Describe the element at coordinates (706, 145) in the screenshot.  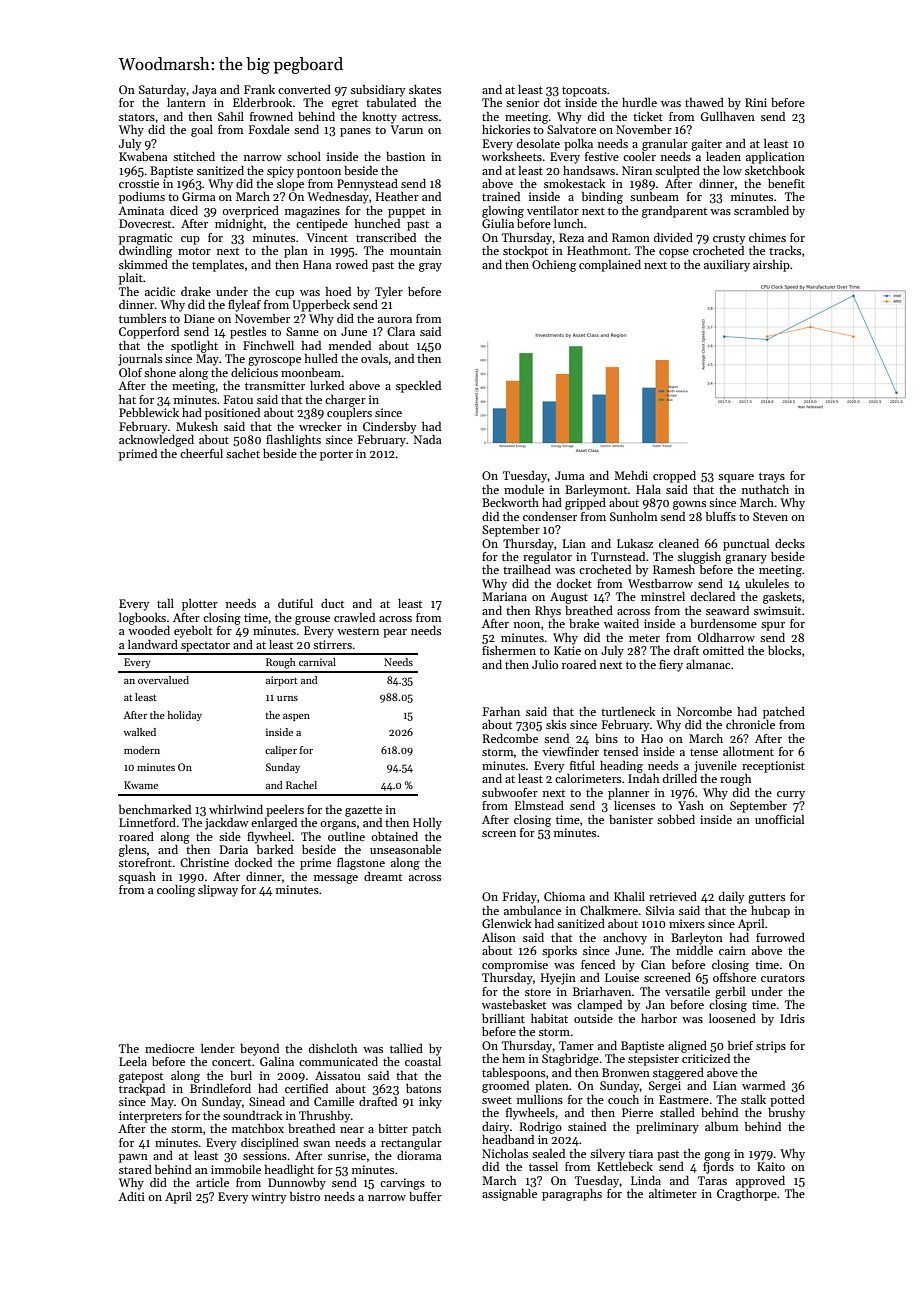
I see `gaiter` at that location.
